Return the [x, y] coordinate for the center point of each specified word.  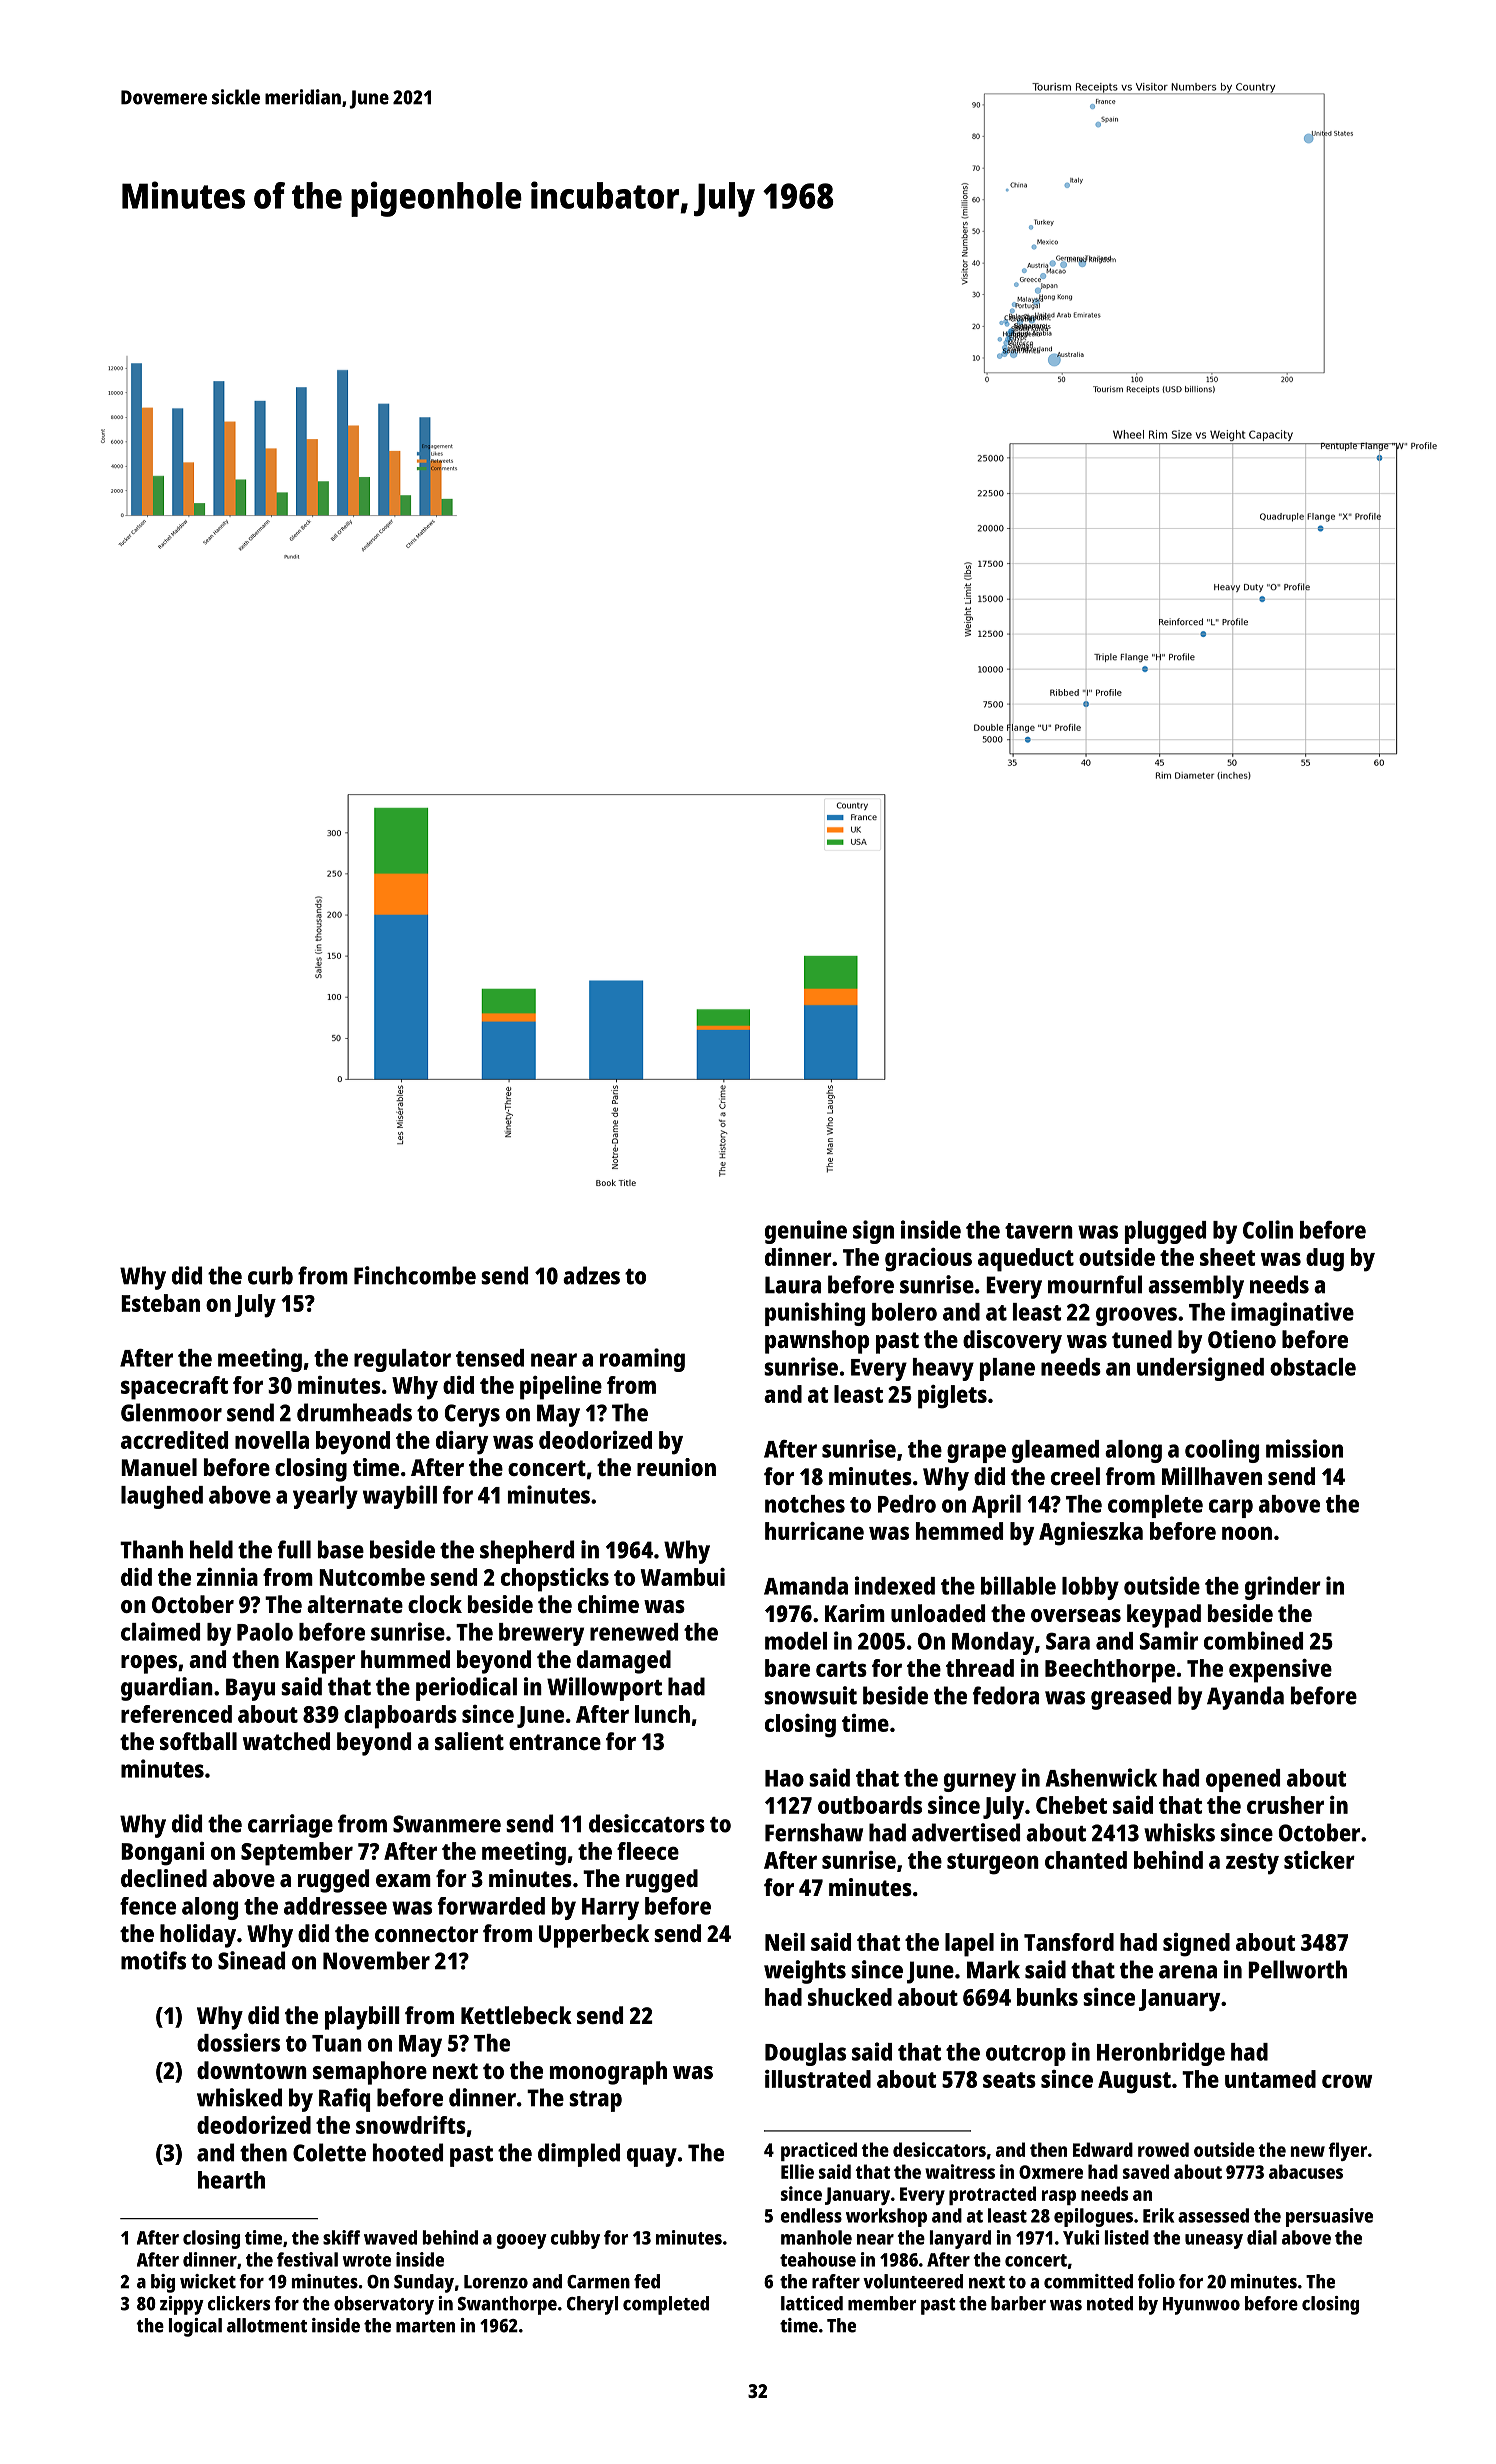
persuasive [1329, 2217]
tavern [1039, 1231]
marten [425, 2326]
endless [811, 2215]
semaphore [370, 2073]
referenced [176, 1714]
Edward [1103, 2149]
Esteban [160, 1303]
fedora [1006, 1695]
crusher [1285, 1805]
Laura [793, 1285]
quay [652, 2157]
